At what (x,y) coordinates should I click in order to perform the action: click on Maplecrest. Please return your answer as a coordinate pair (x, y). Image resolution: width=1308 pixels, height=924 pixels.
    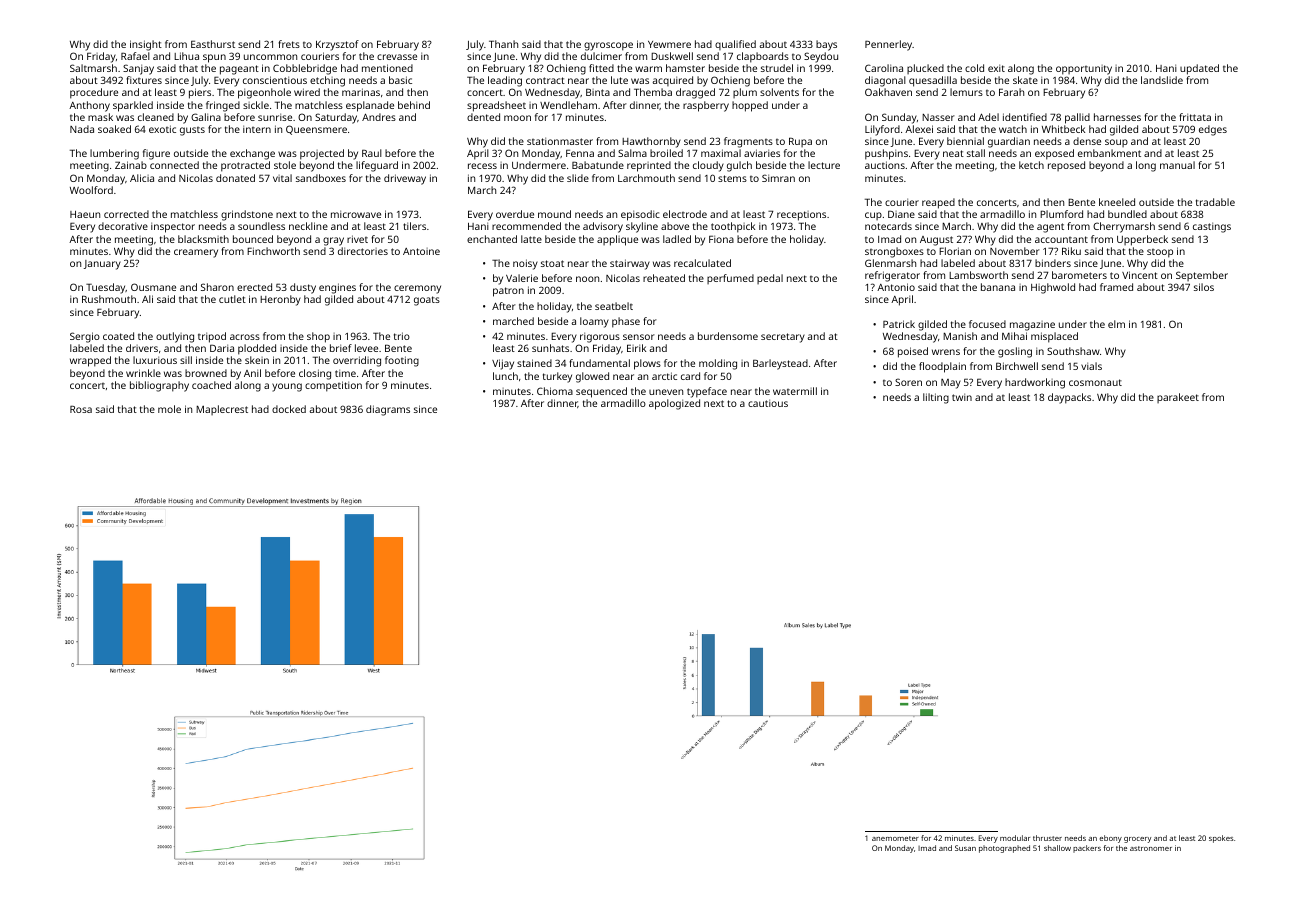
    Looking at the image, I should click on (222, 410).
